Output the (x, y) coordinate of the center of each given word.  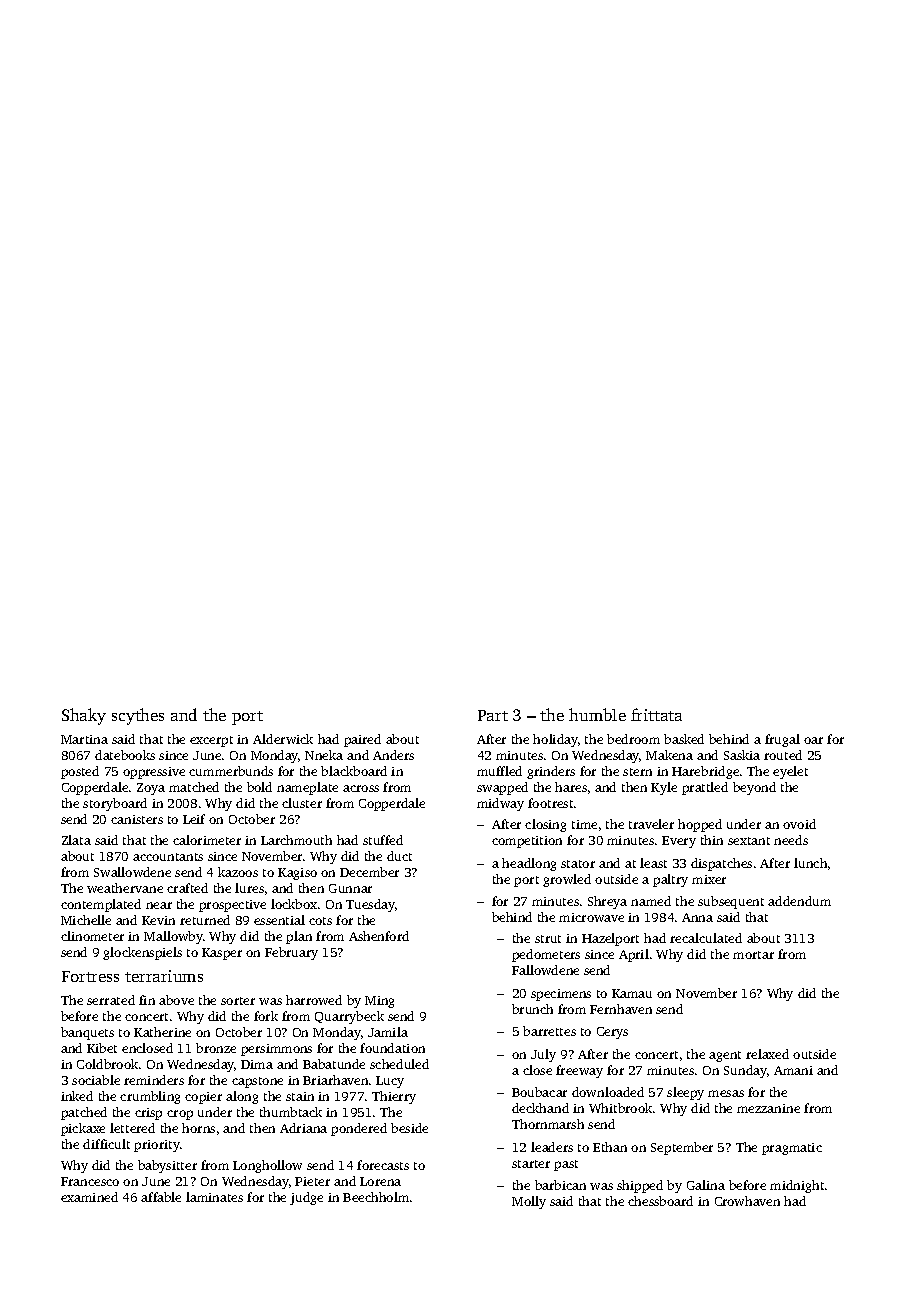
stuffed (383, 840)
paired (362, 740)
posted (80, 772)
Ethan (610, 1147)
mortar (753, 955)
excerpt (211, 741)
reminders (154, 1080)
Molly (529, 1202)
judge (306, 1198)
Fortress (90, 976)
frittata (656, 714)
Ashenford (379, 936)
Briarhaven (335, 1080)
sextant (749, 841)
